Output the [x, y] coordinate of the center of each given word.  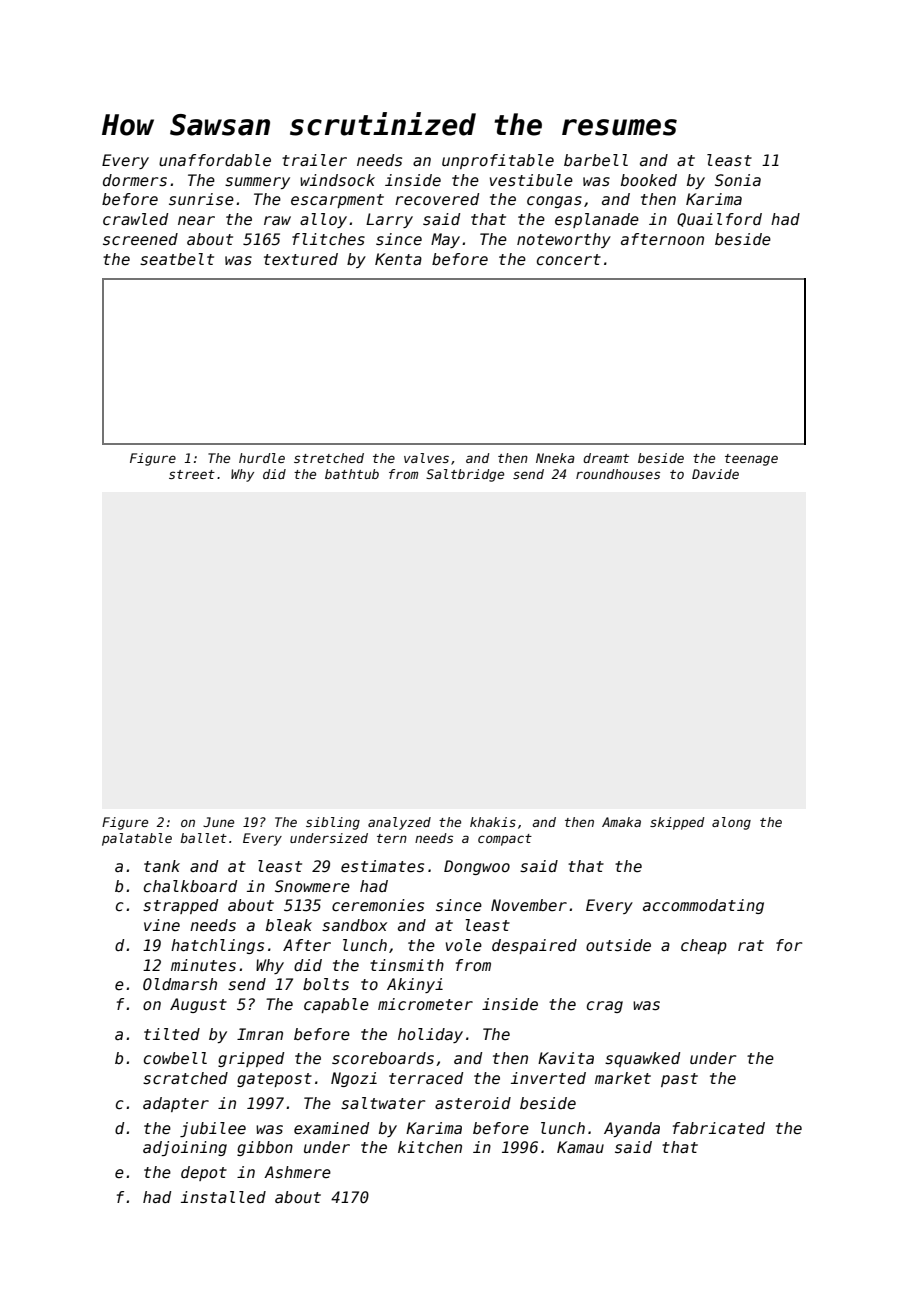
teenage [751, 460]
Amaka [621, 822]
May [445, 240]
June [218, 822]
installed [223, 1197]
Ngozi [354, 1079]
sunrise [201, 199]
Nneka [555, 458]
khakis [493, 822]
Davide [715, 474]
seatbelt [177, 259]
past [679, 1080]
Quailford [719, 220]
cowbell [175, 1058]
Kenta [398, 259]
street [192, 474]
